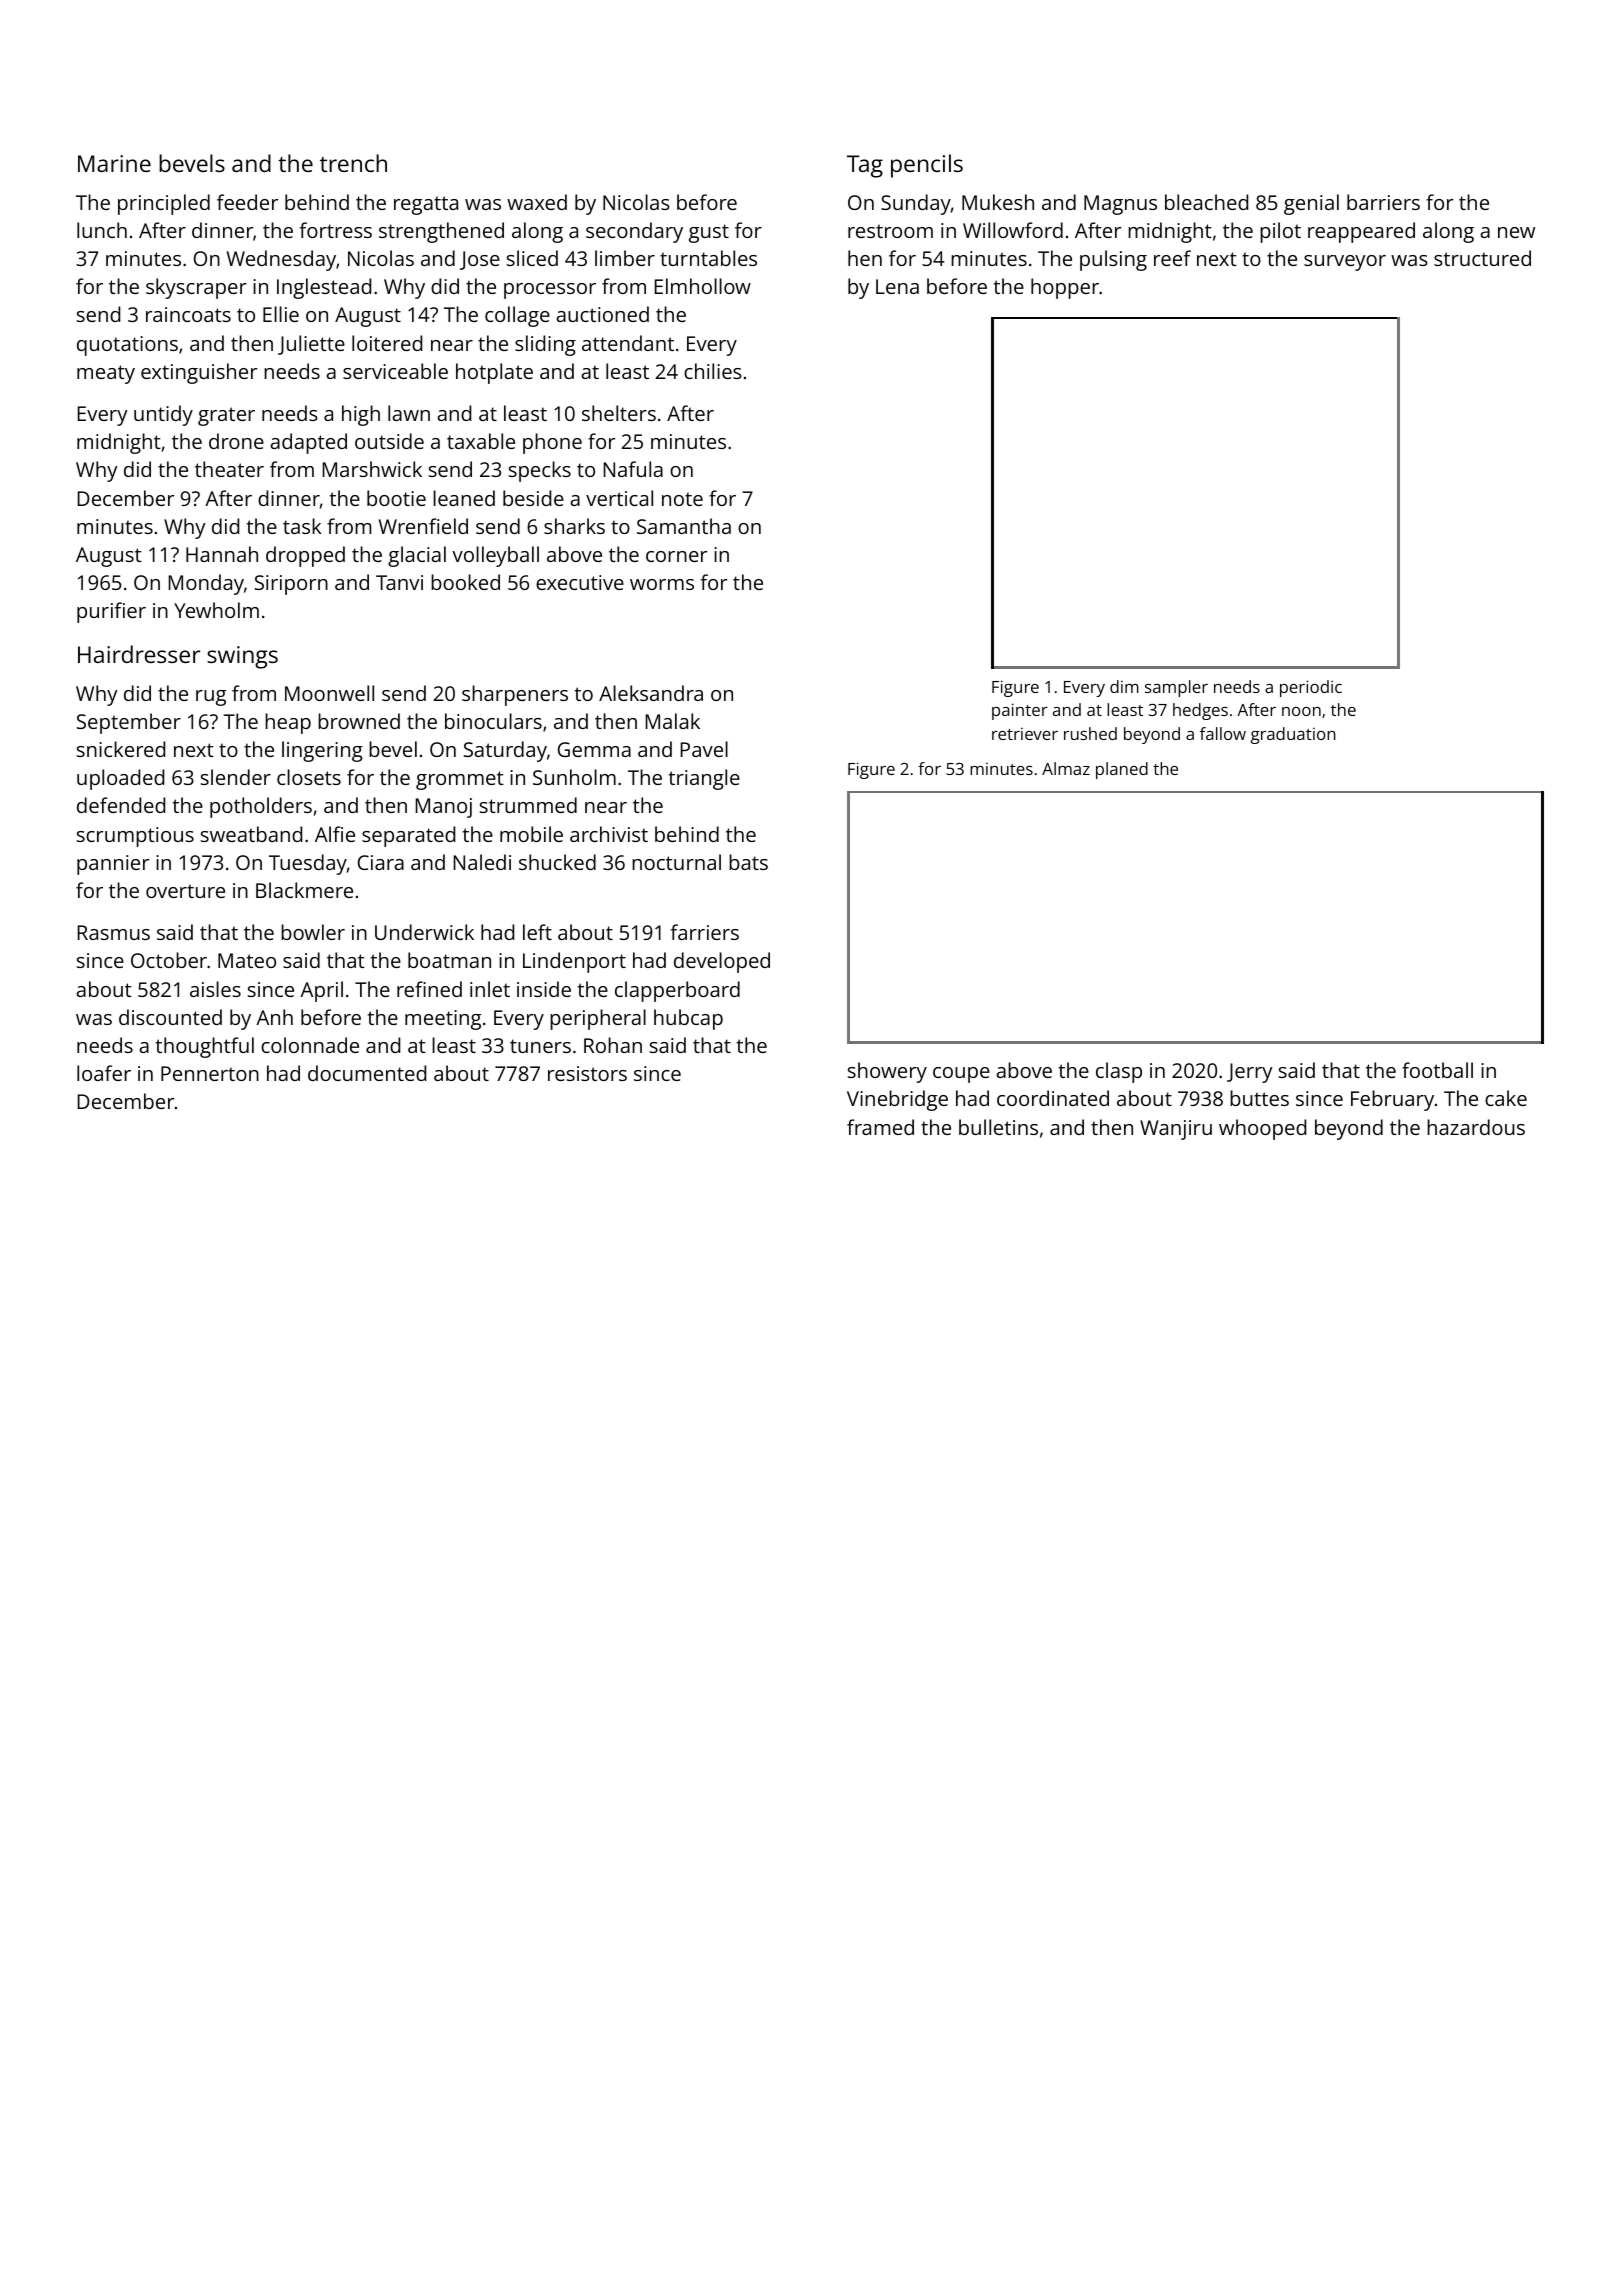 This document has height=2292, width=1620. What do you see at coordinates (1476, 1127) in the document?
I see `hazardous` at bounding box center [1476, 1127].
